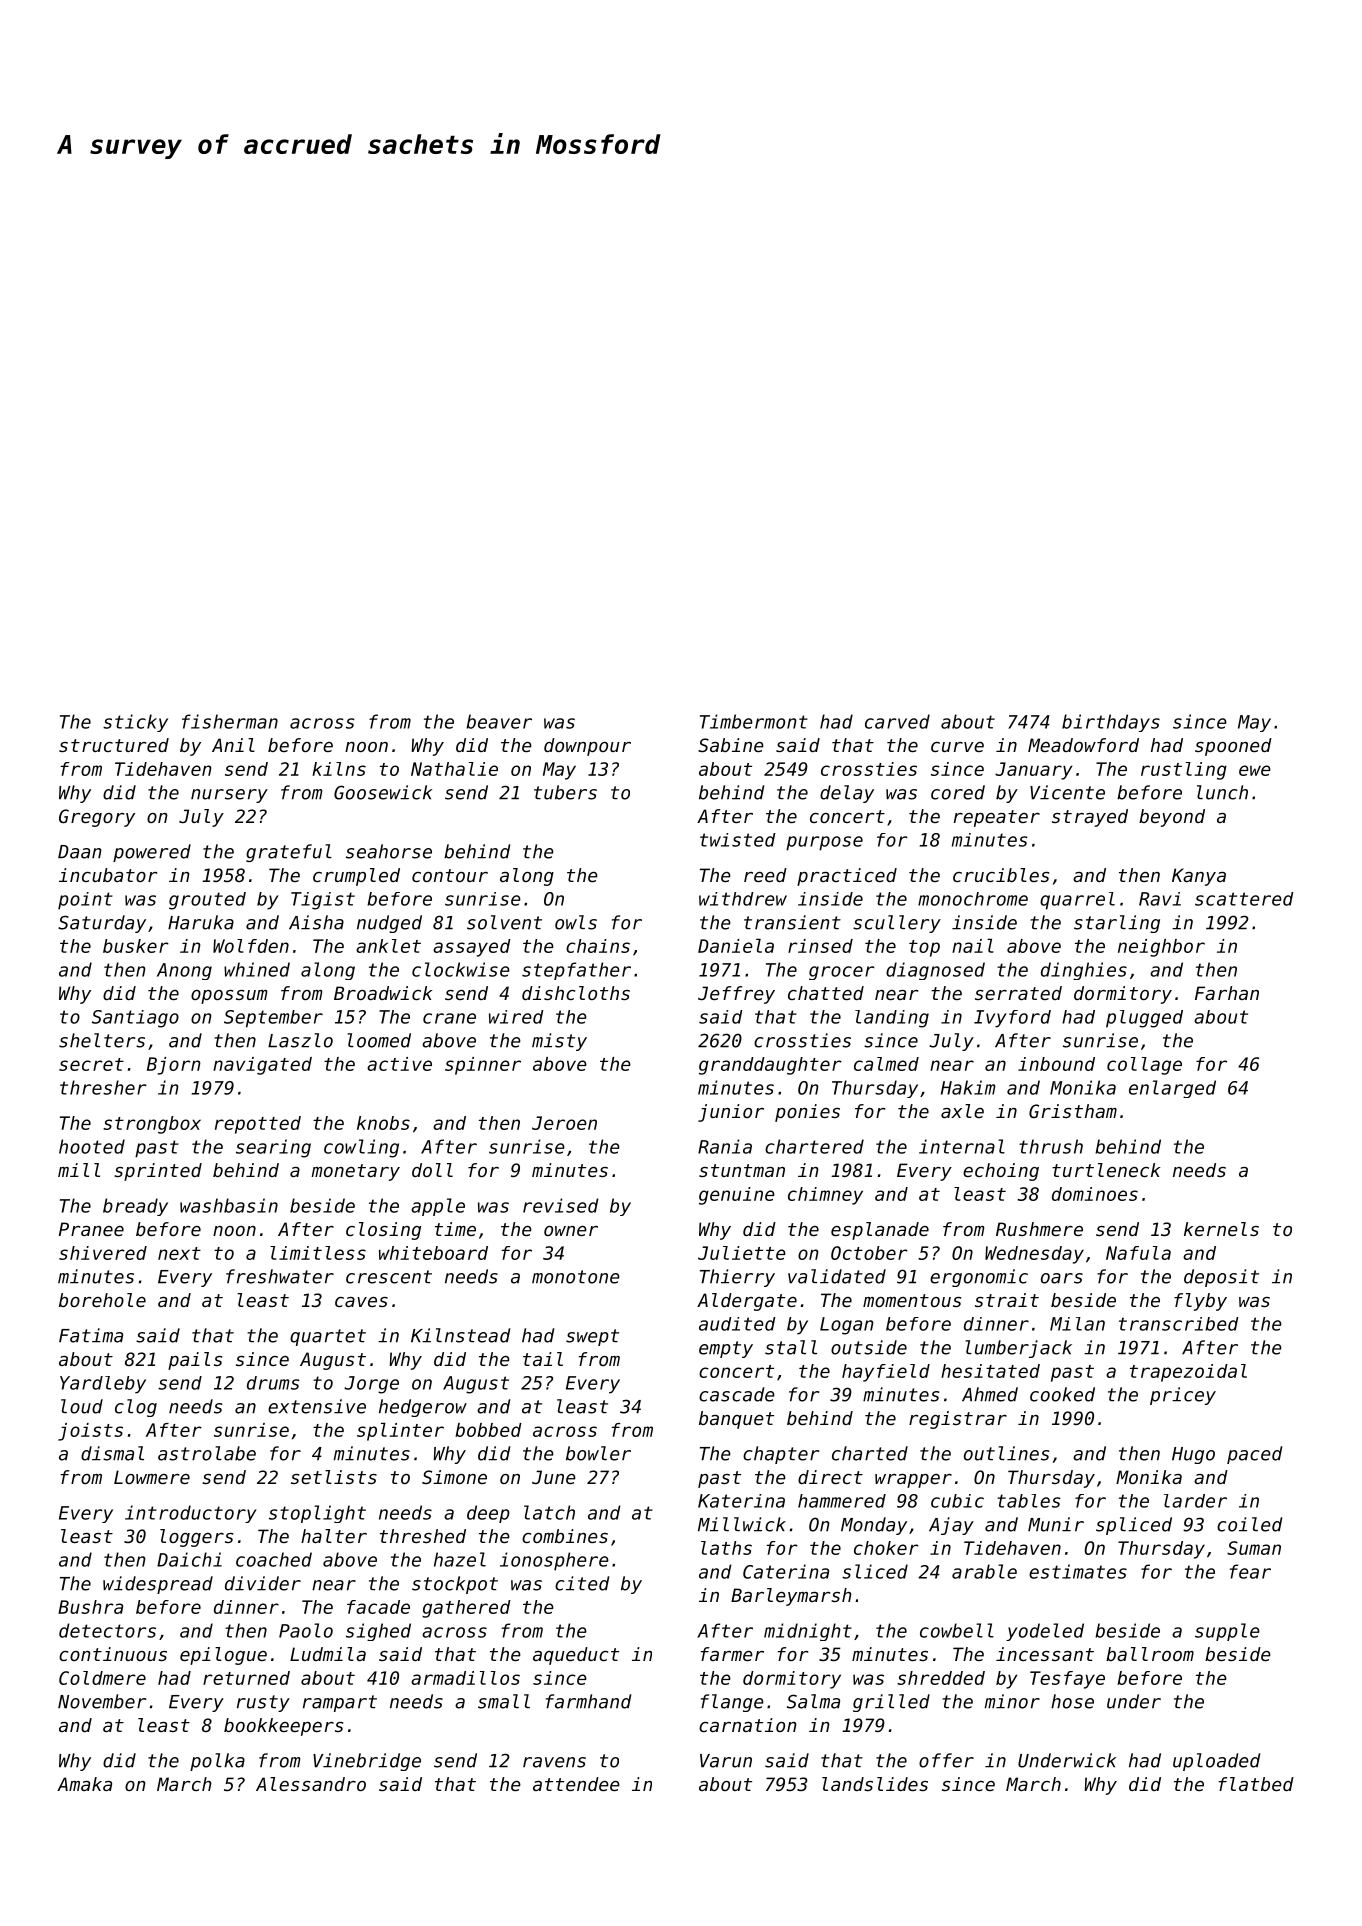 Image resolution: width=1362 pixels, height=1926 pixels. Describe the element at coordinates (1172, 818) in the document. I see `beyond` at that location.
